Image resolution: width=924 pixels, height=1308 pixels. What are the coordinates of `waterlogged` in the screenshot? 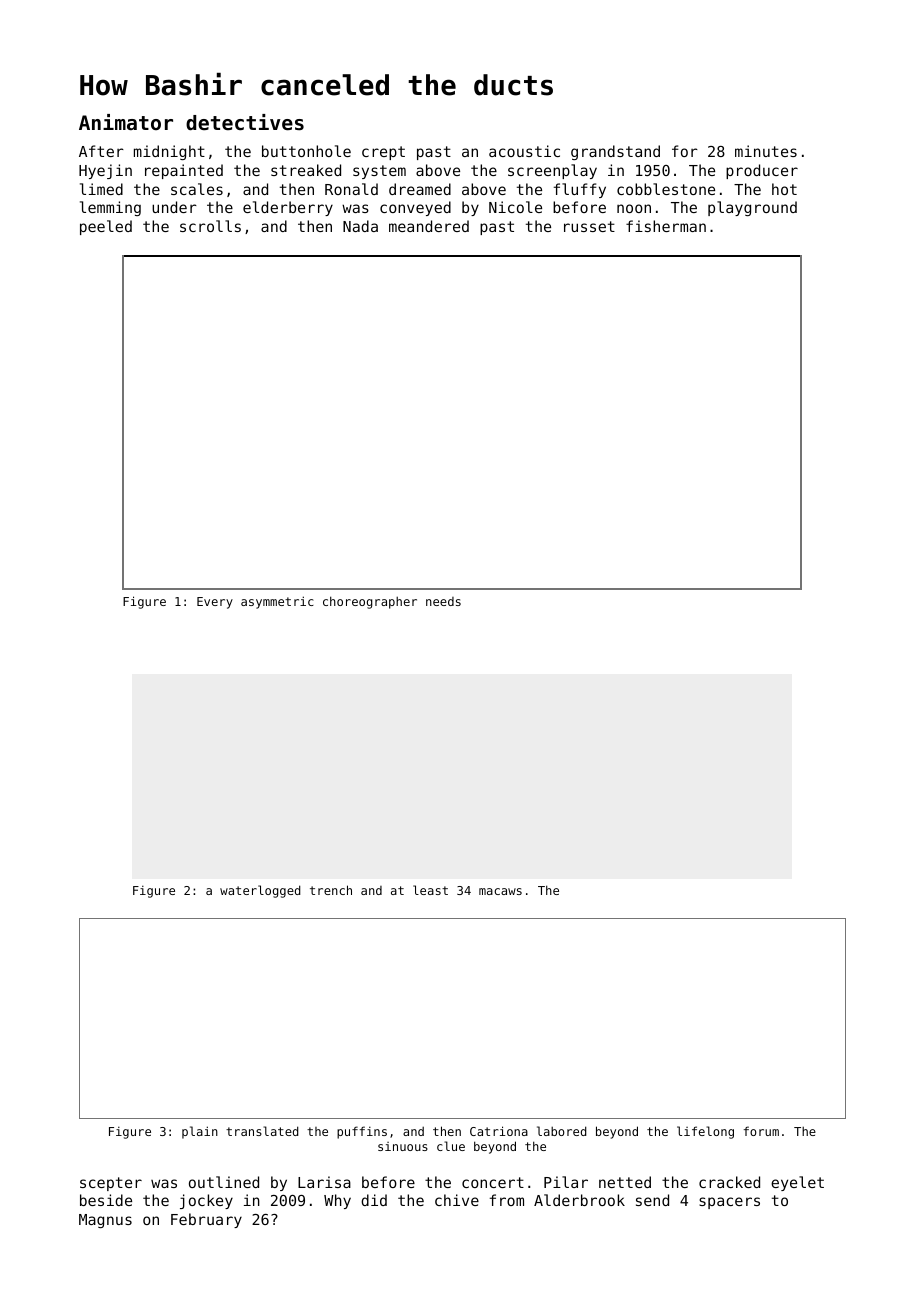 It's located at (260, 891).
